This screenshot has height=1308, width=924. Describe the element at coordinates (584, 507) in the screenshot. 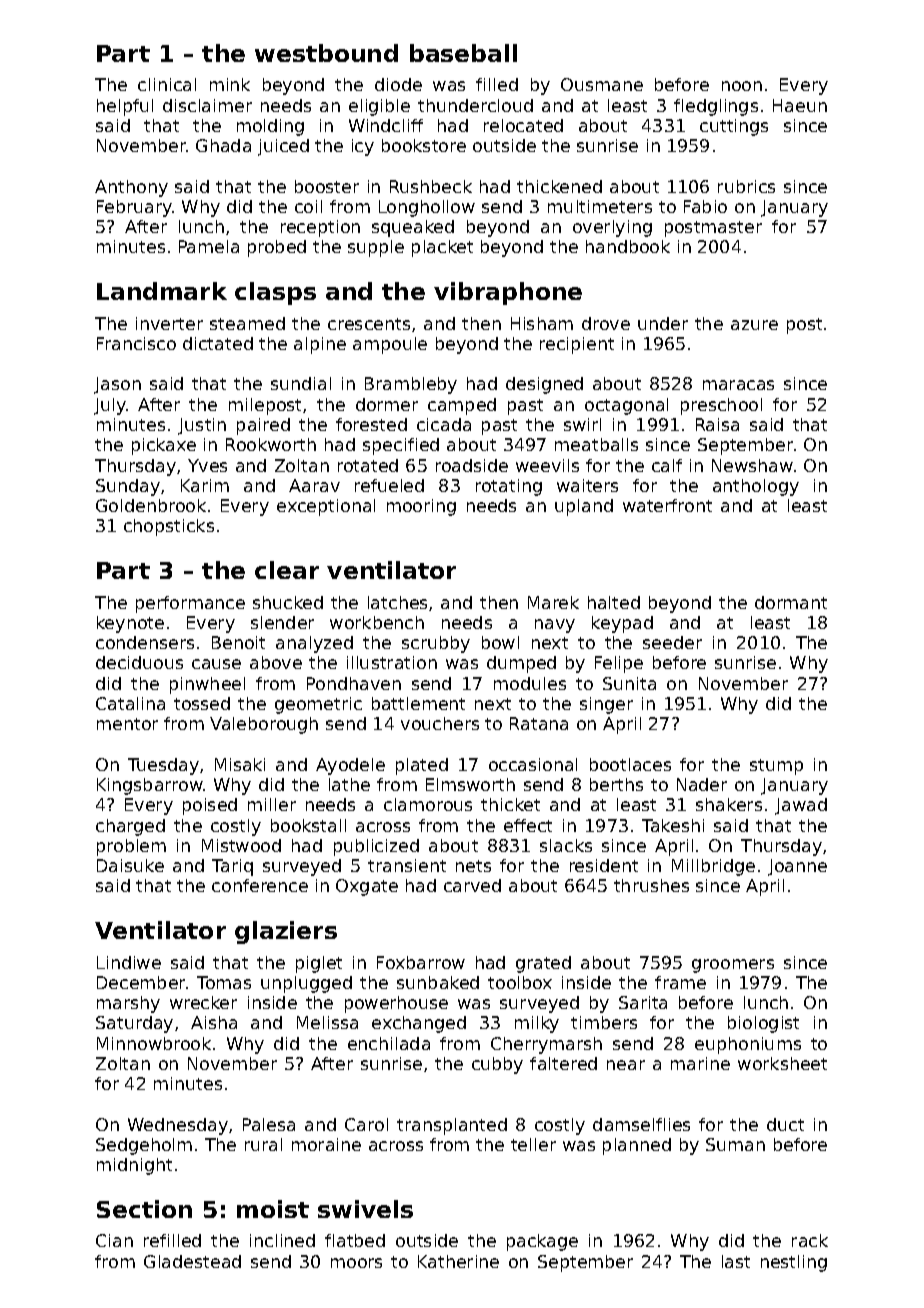

I see `upland` at that location.
